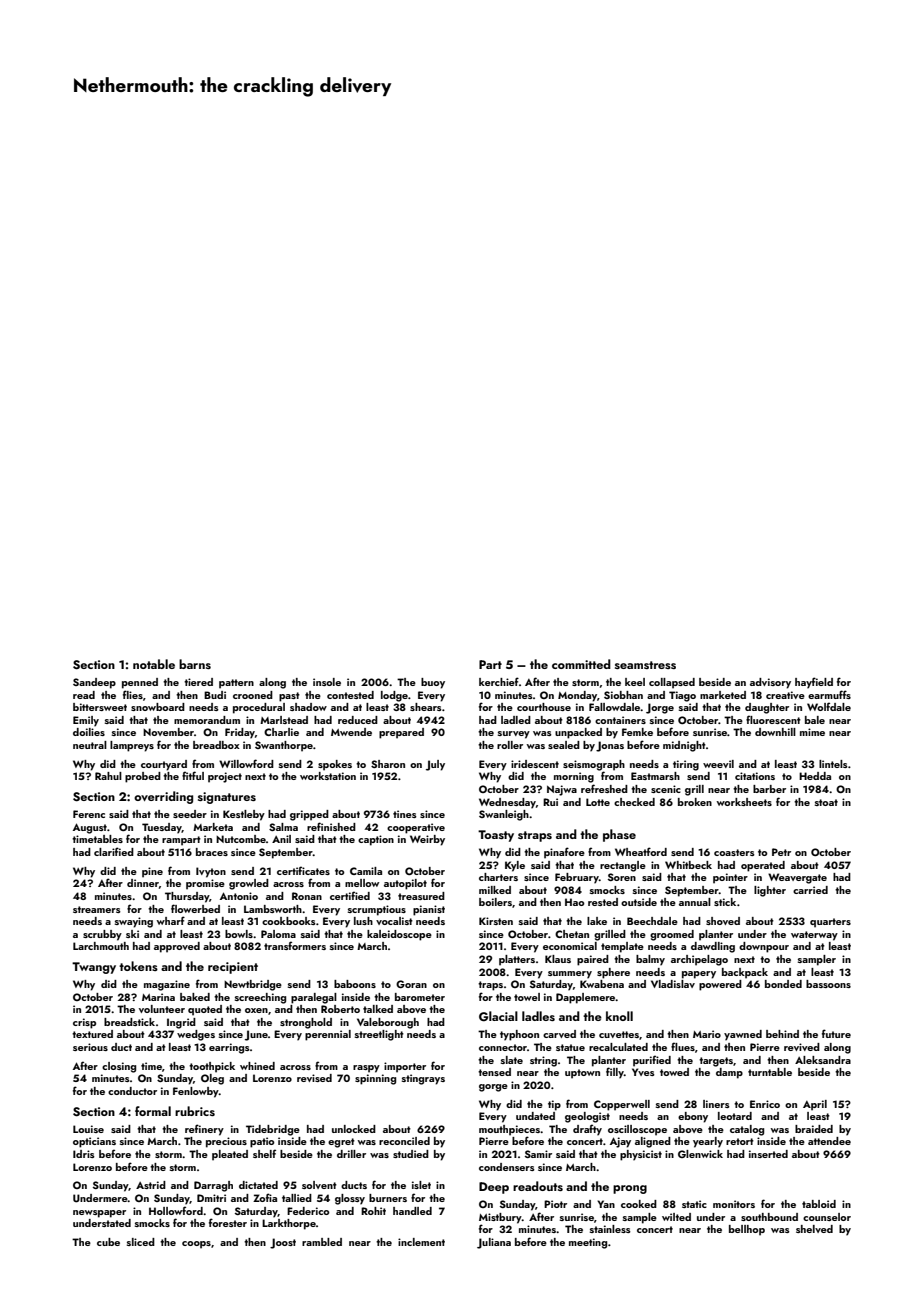 The image size is (924, 1308). Describe the element at coordinates (619, 1016) in the document. I see `knoll` at that location.
